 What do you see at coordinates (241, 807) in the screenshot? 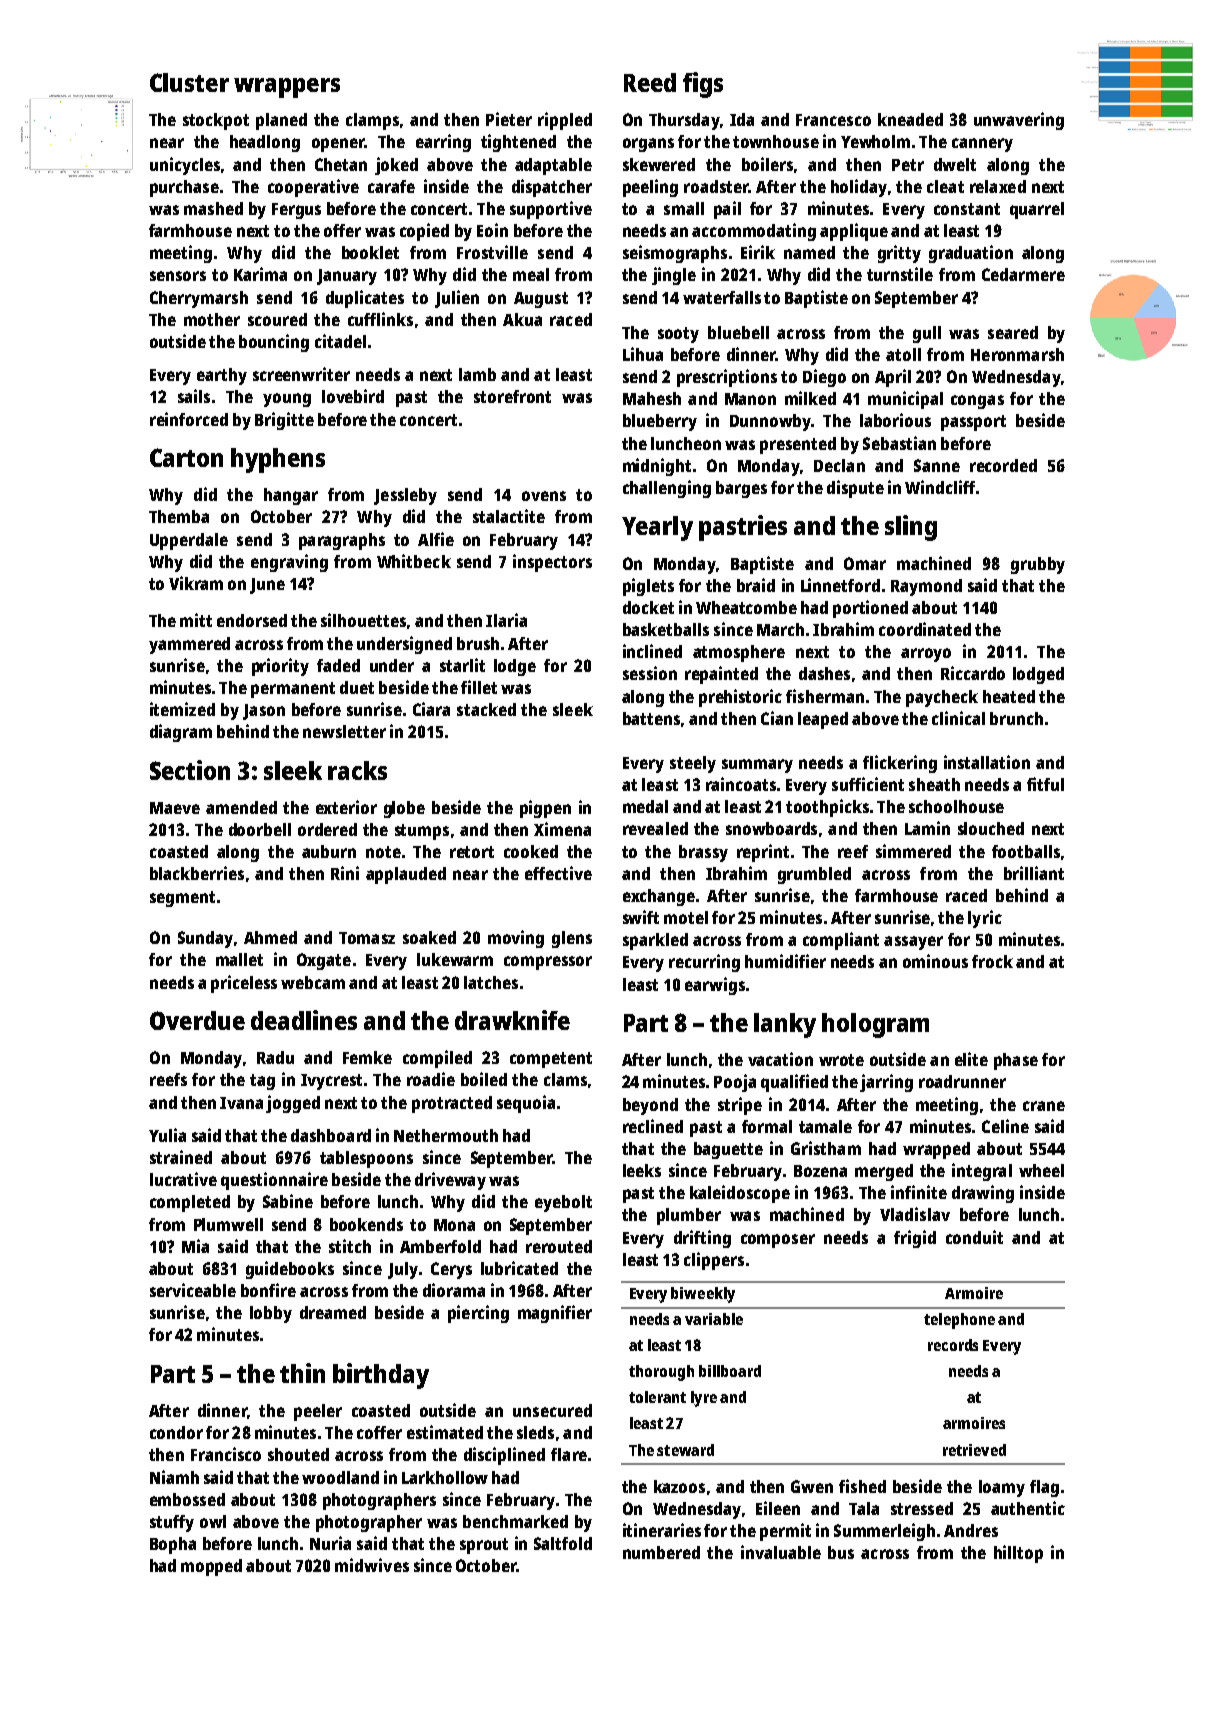
I see `amended` at bounding box center [241, 807].
